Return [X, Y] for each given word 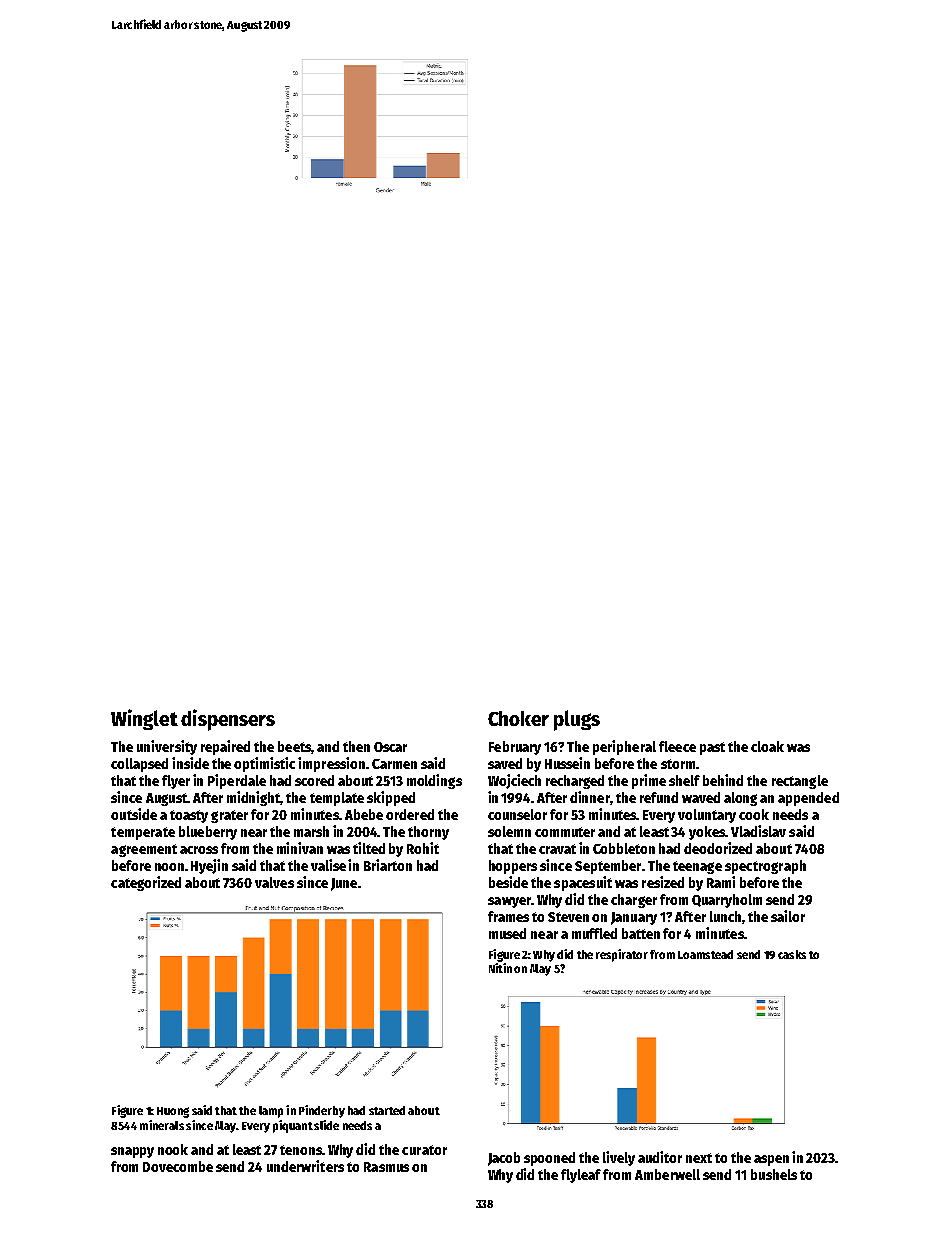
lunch [725, 916]
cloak [767, 746]
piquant [293, 1126]
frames [508, 916]
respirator [622, 955]
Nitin [500, 968]
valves [274, 882]
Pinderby [322, 1111]
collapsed [139, 765]
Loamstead [705, 954]
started [387, 1110]
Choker [518, 718]
